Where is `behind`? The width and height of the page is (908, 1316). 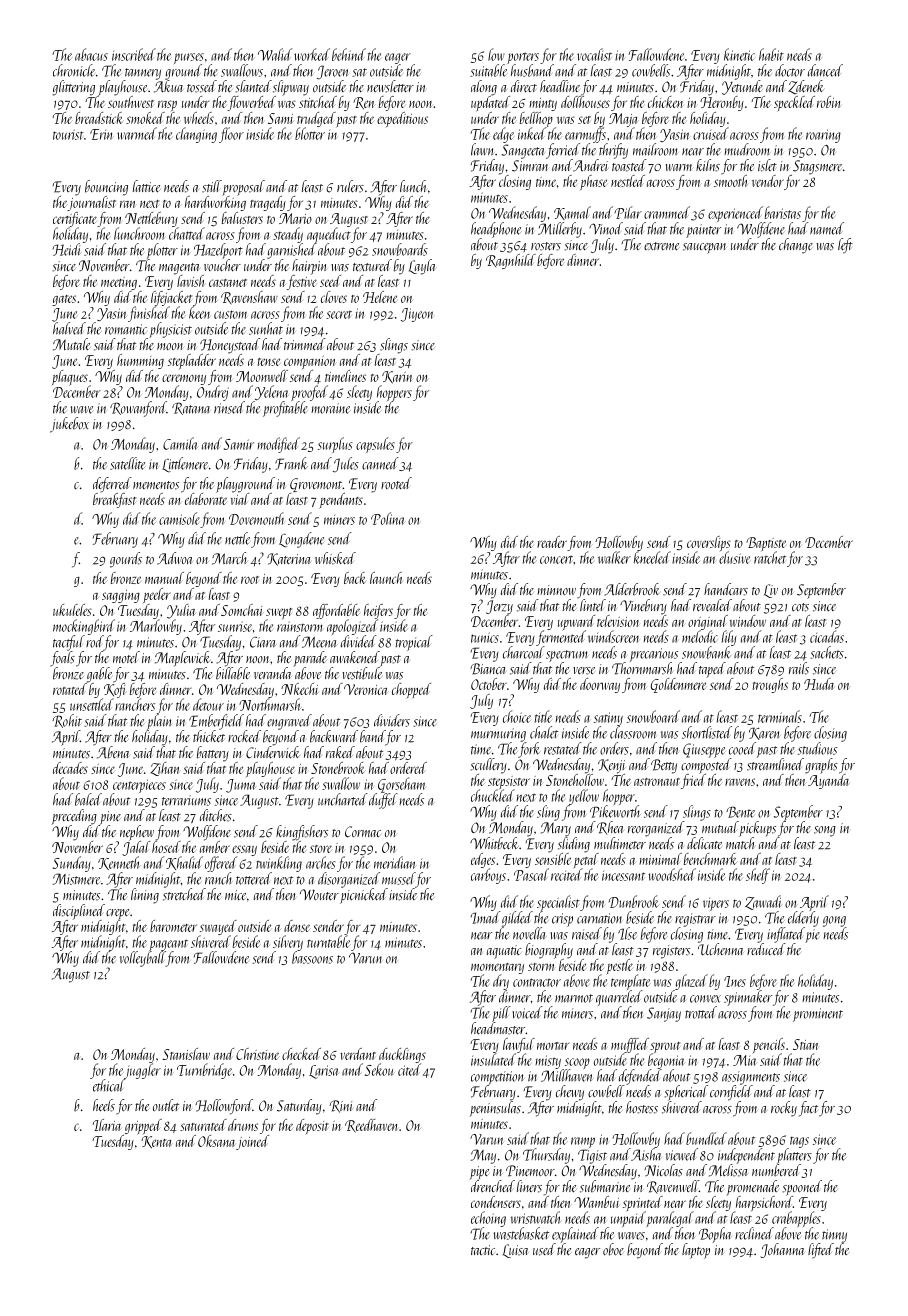
behind is located at coordinates (349, 54).
